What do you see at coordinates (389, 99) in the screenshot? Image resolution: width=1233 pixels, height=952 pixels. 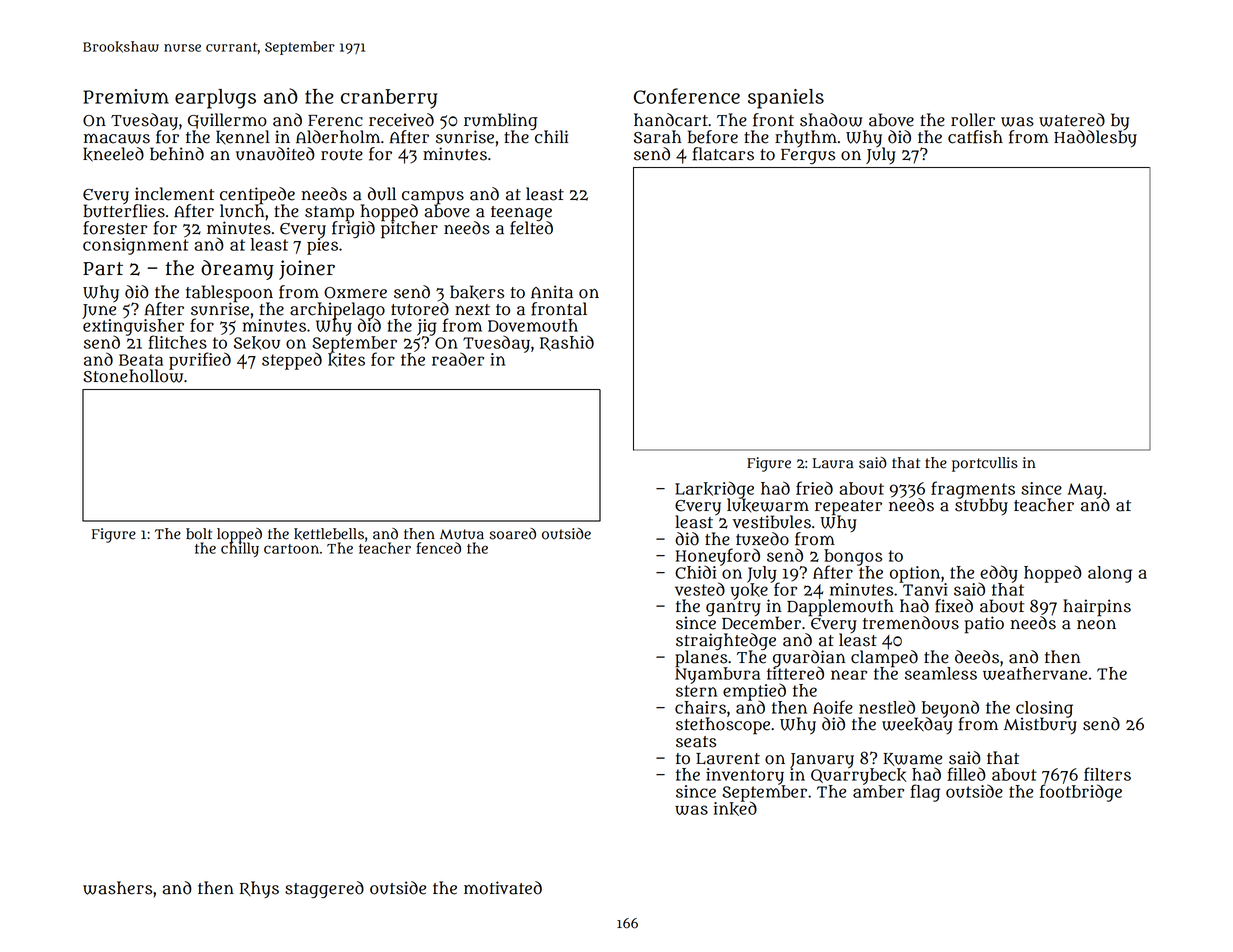 I see `cranberry` at bounding box center [389, 99].
